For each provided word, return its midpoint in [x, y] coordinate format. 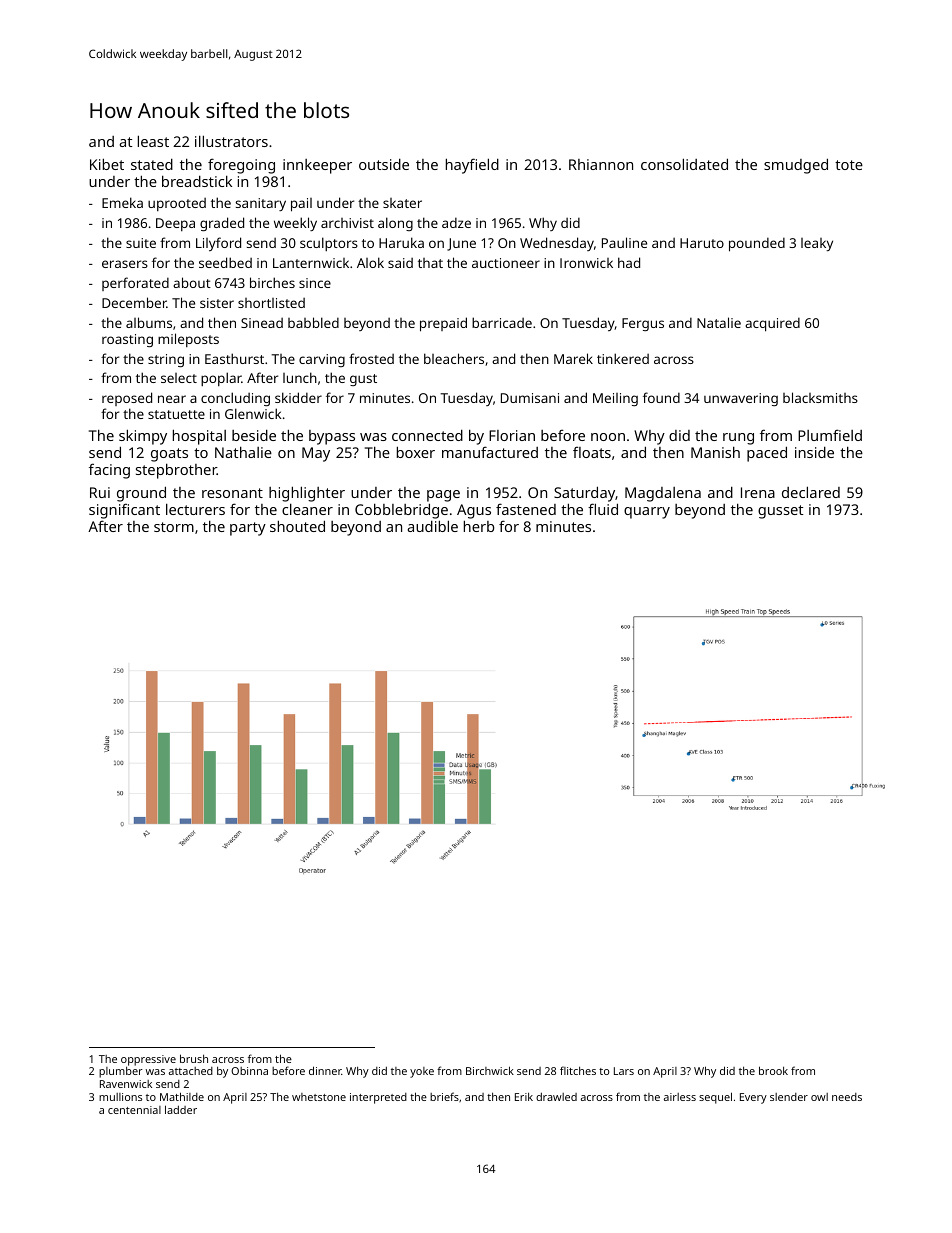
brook [773, 1070]
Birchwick [490, 1070]
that [430, 263]
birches [272, 282]
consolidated [684, 164]
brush [194, 1058]
